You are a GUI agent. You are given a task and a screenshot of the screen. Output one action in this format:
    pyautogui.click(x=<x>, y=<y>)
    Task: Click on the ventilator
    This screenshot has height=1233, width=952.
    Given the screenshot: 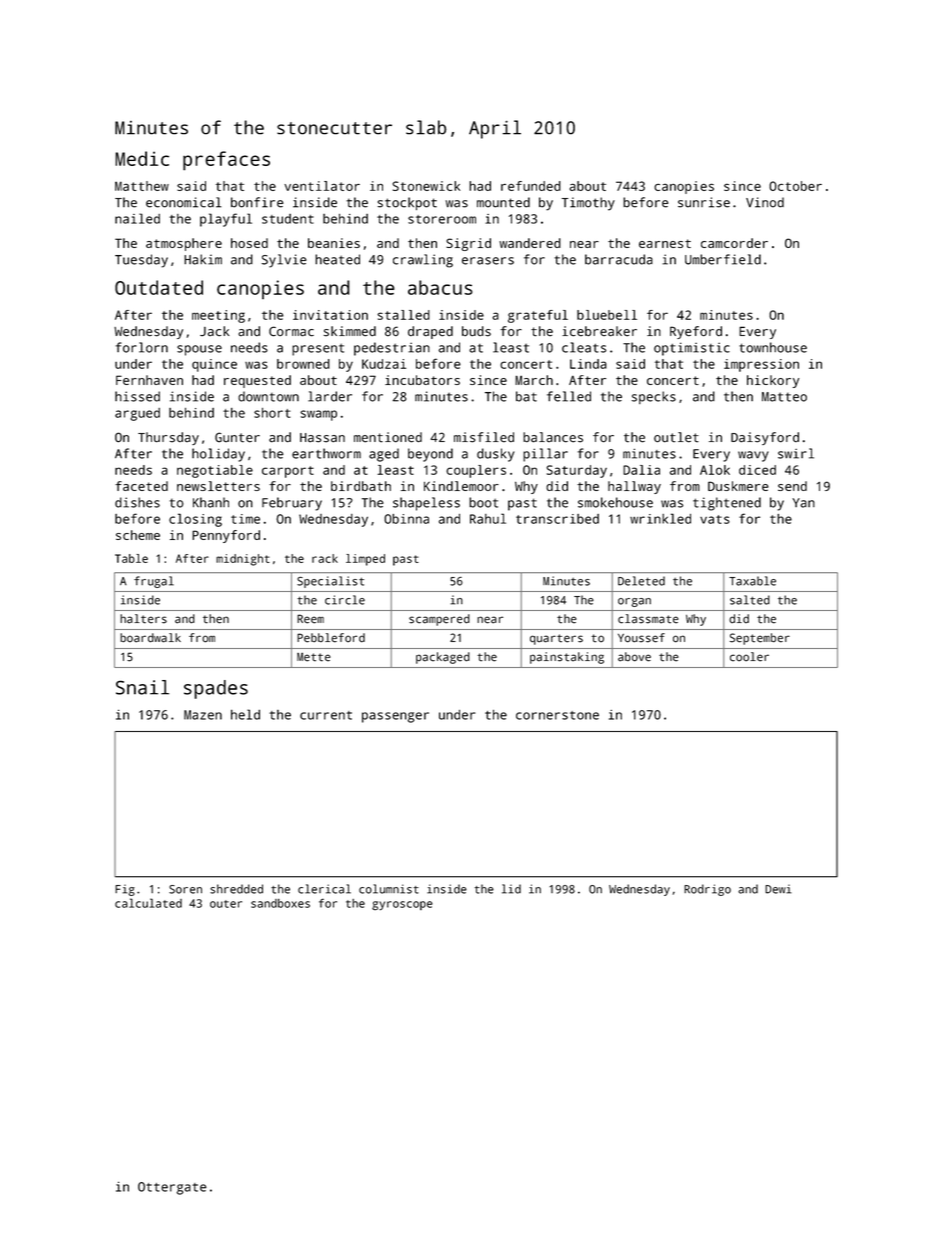 What is the action you would take?
    pyautogui.click(x=322, y=186)
